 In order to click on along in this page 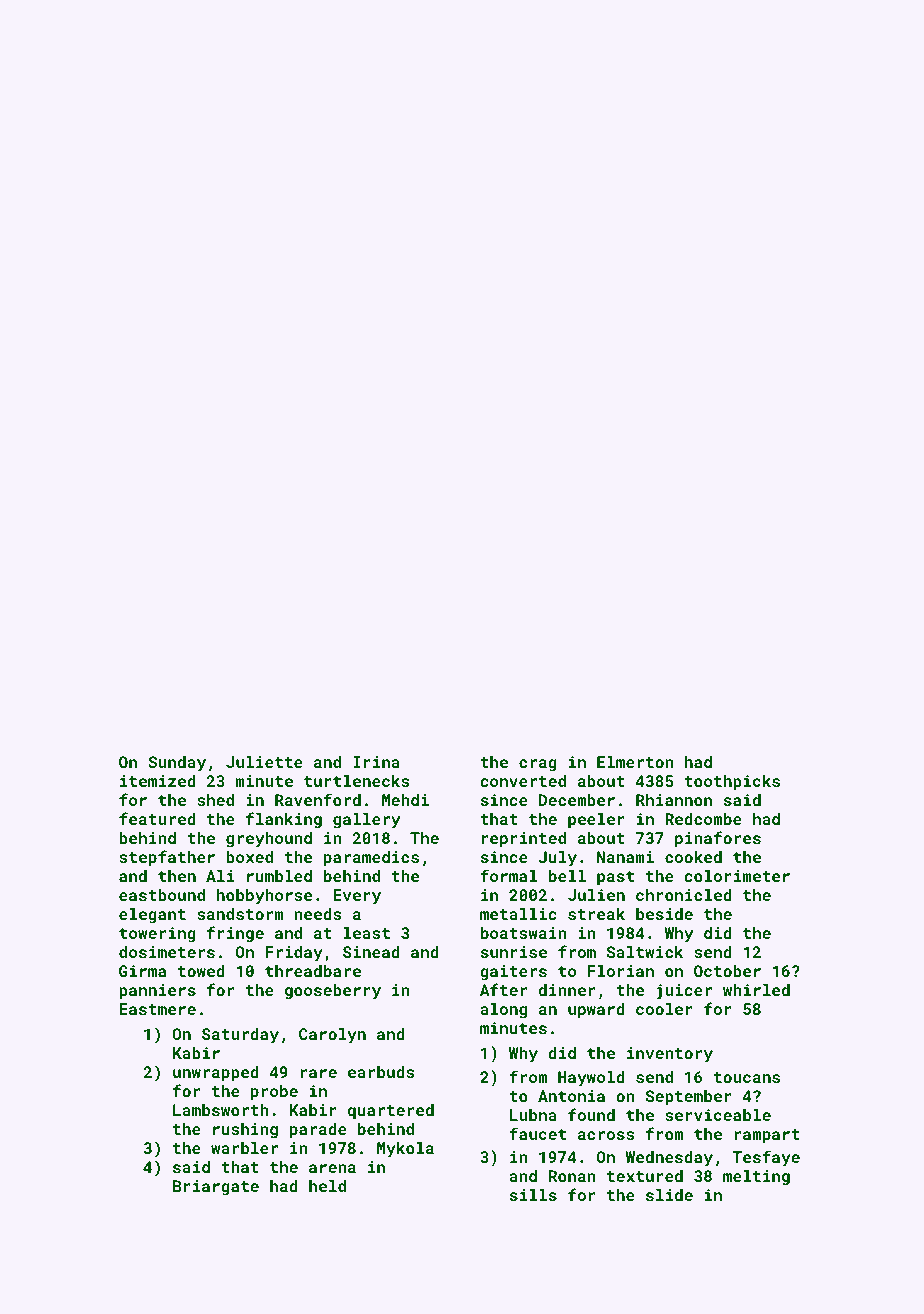, I will do `click(503, 1011)`.
